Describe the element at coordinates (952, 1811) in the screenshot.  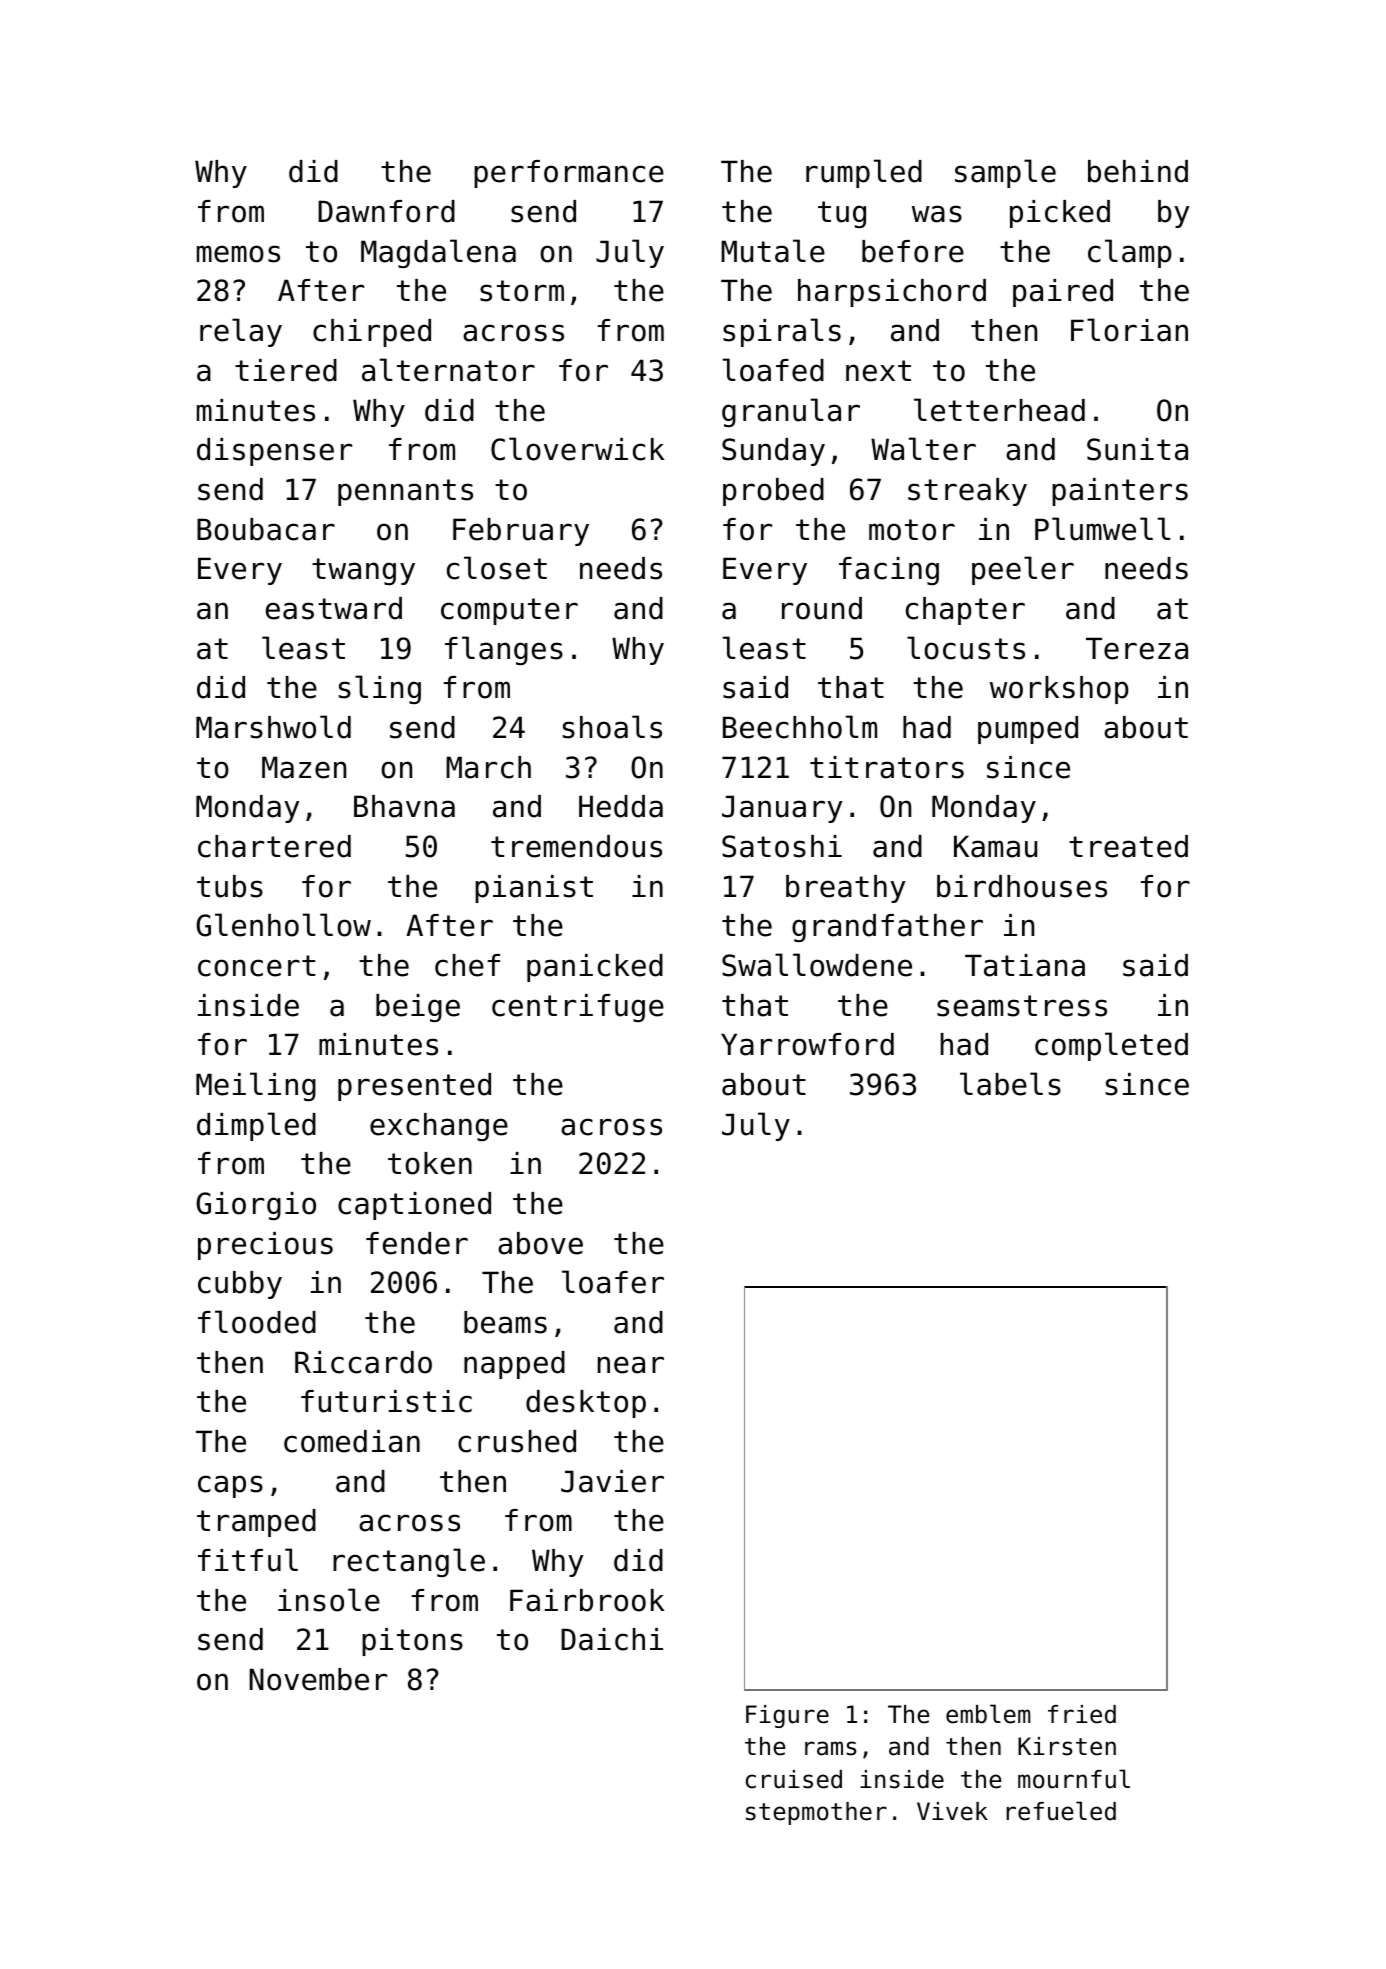
I see `Vivek` at that location.
